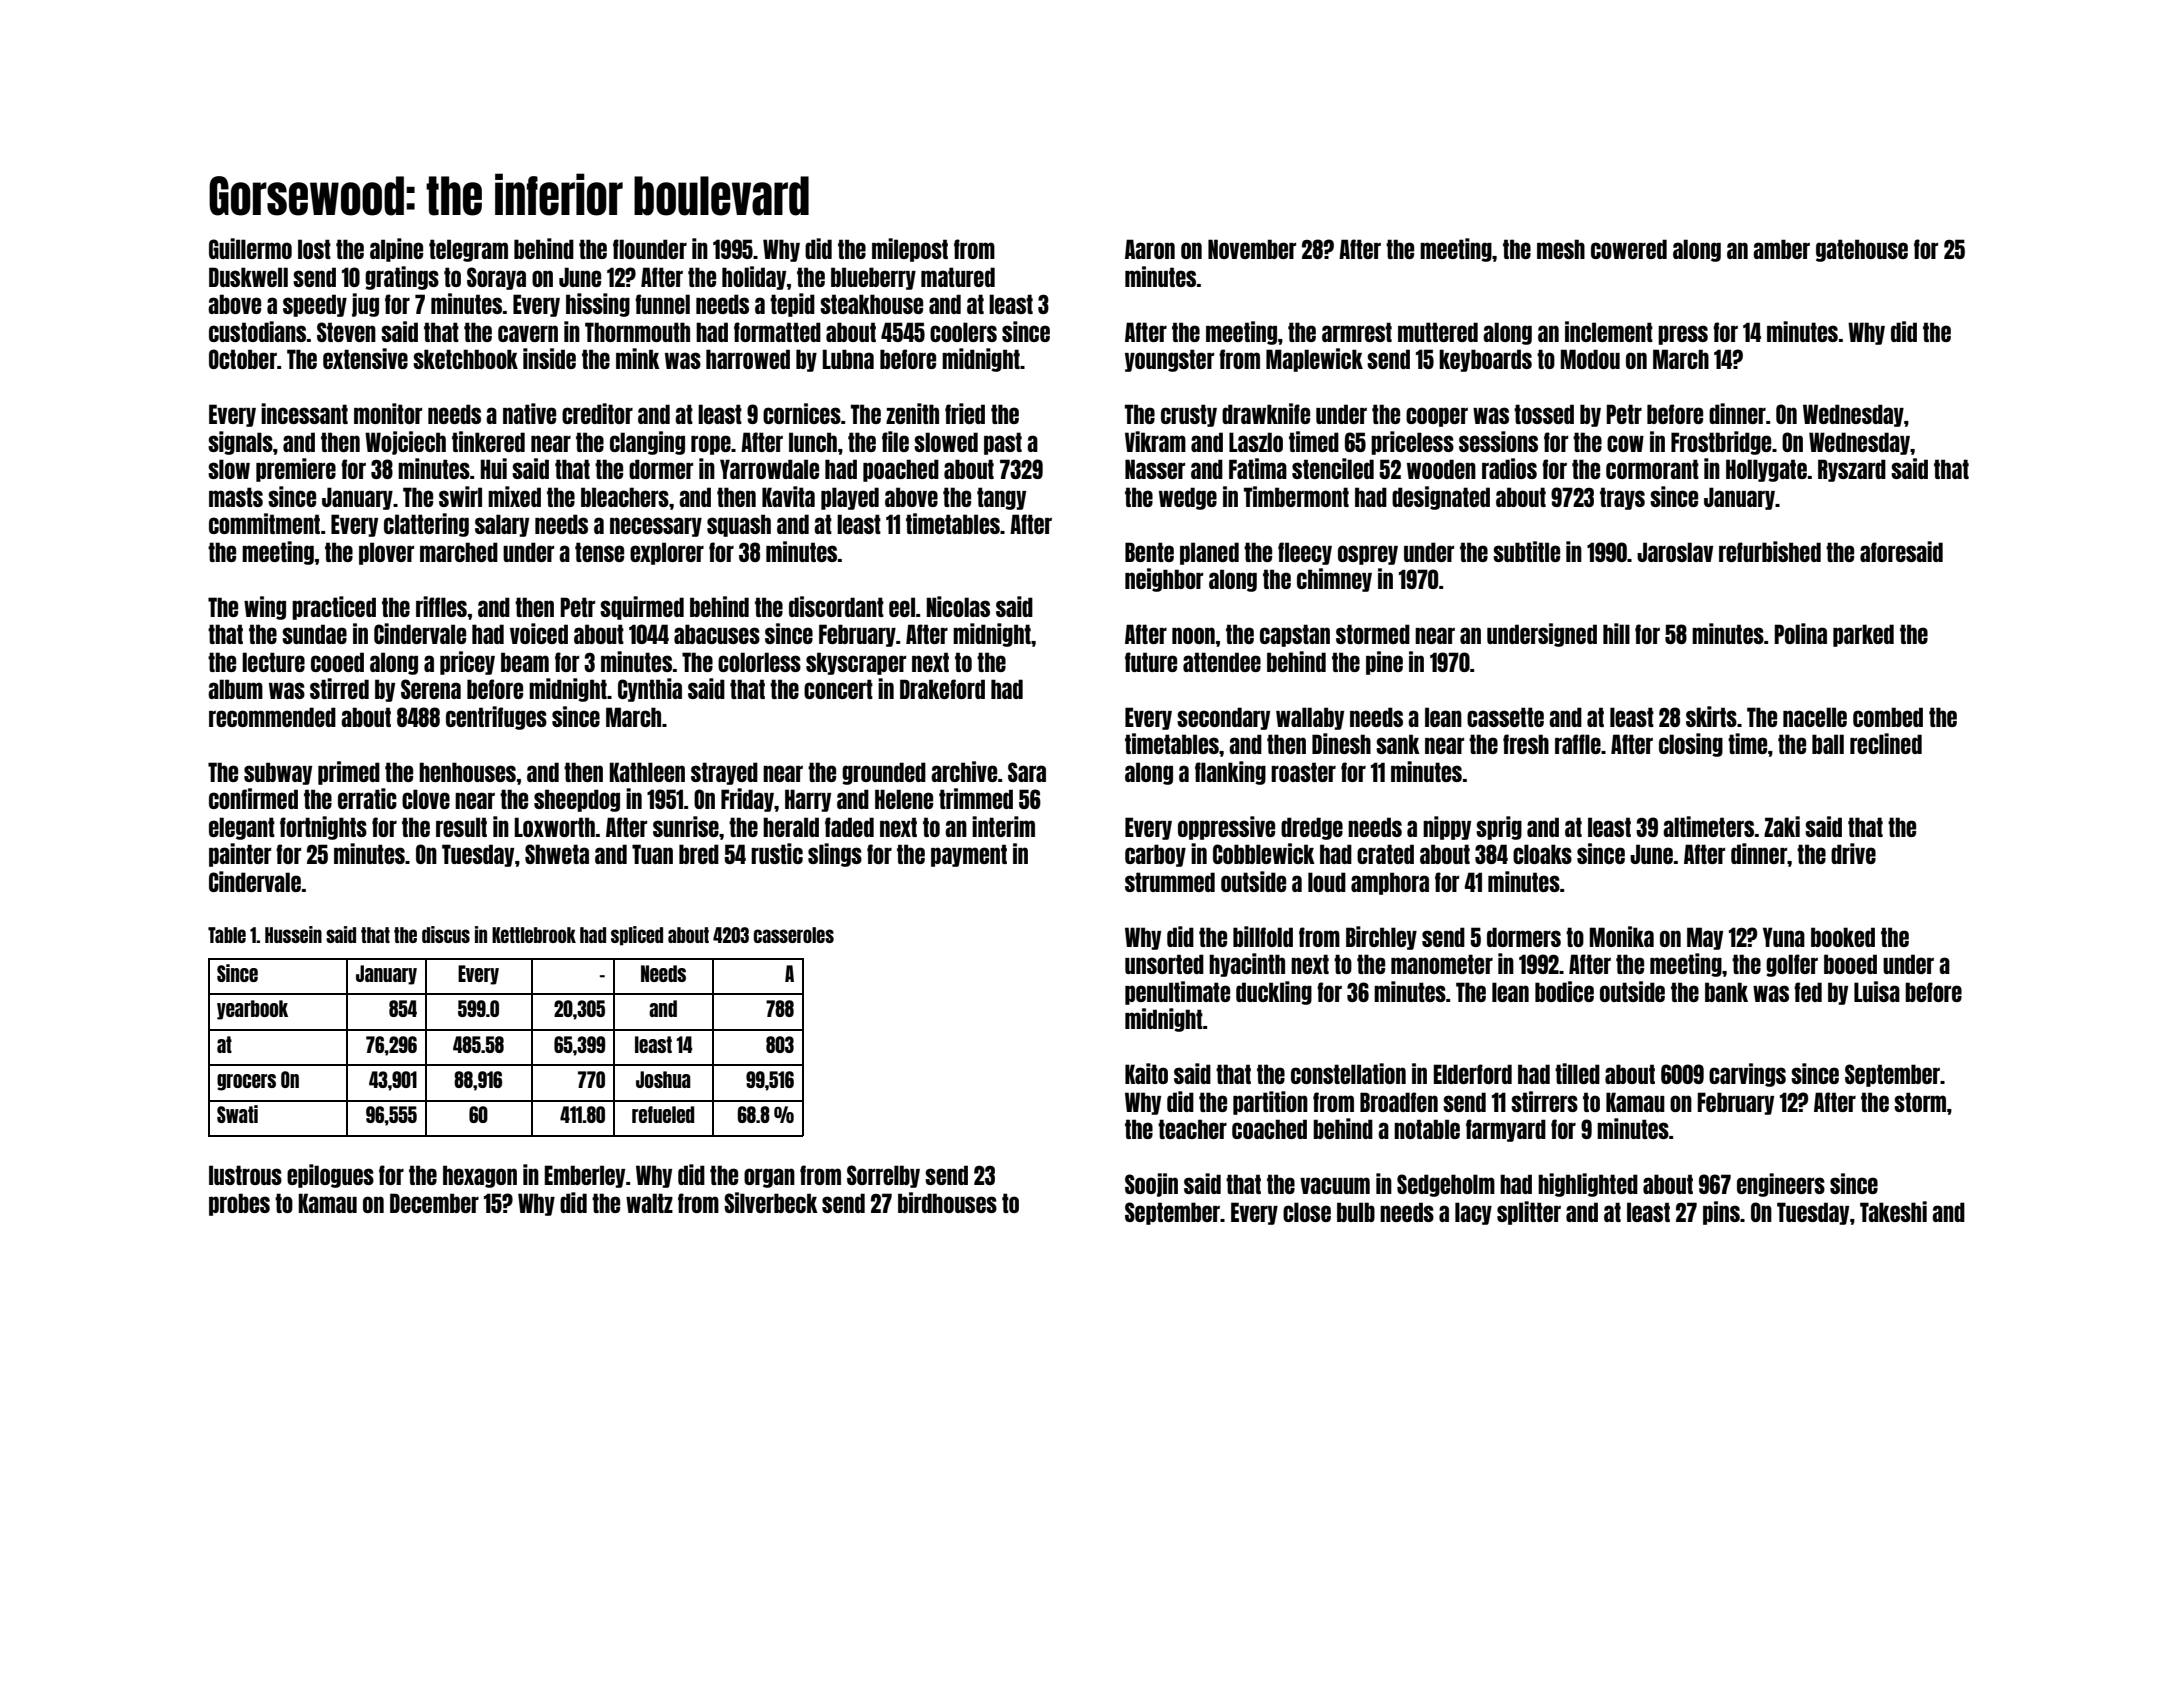 This screenshot has width=2178, height=1683. Describe the element at coordinates (239, 1204) in the screenshot. I see `probes` at that location.
